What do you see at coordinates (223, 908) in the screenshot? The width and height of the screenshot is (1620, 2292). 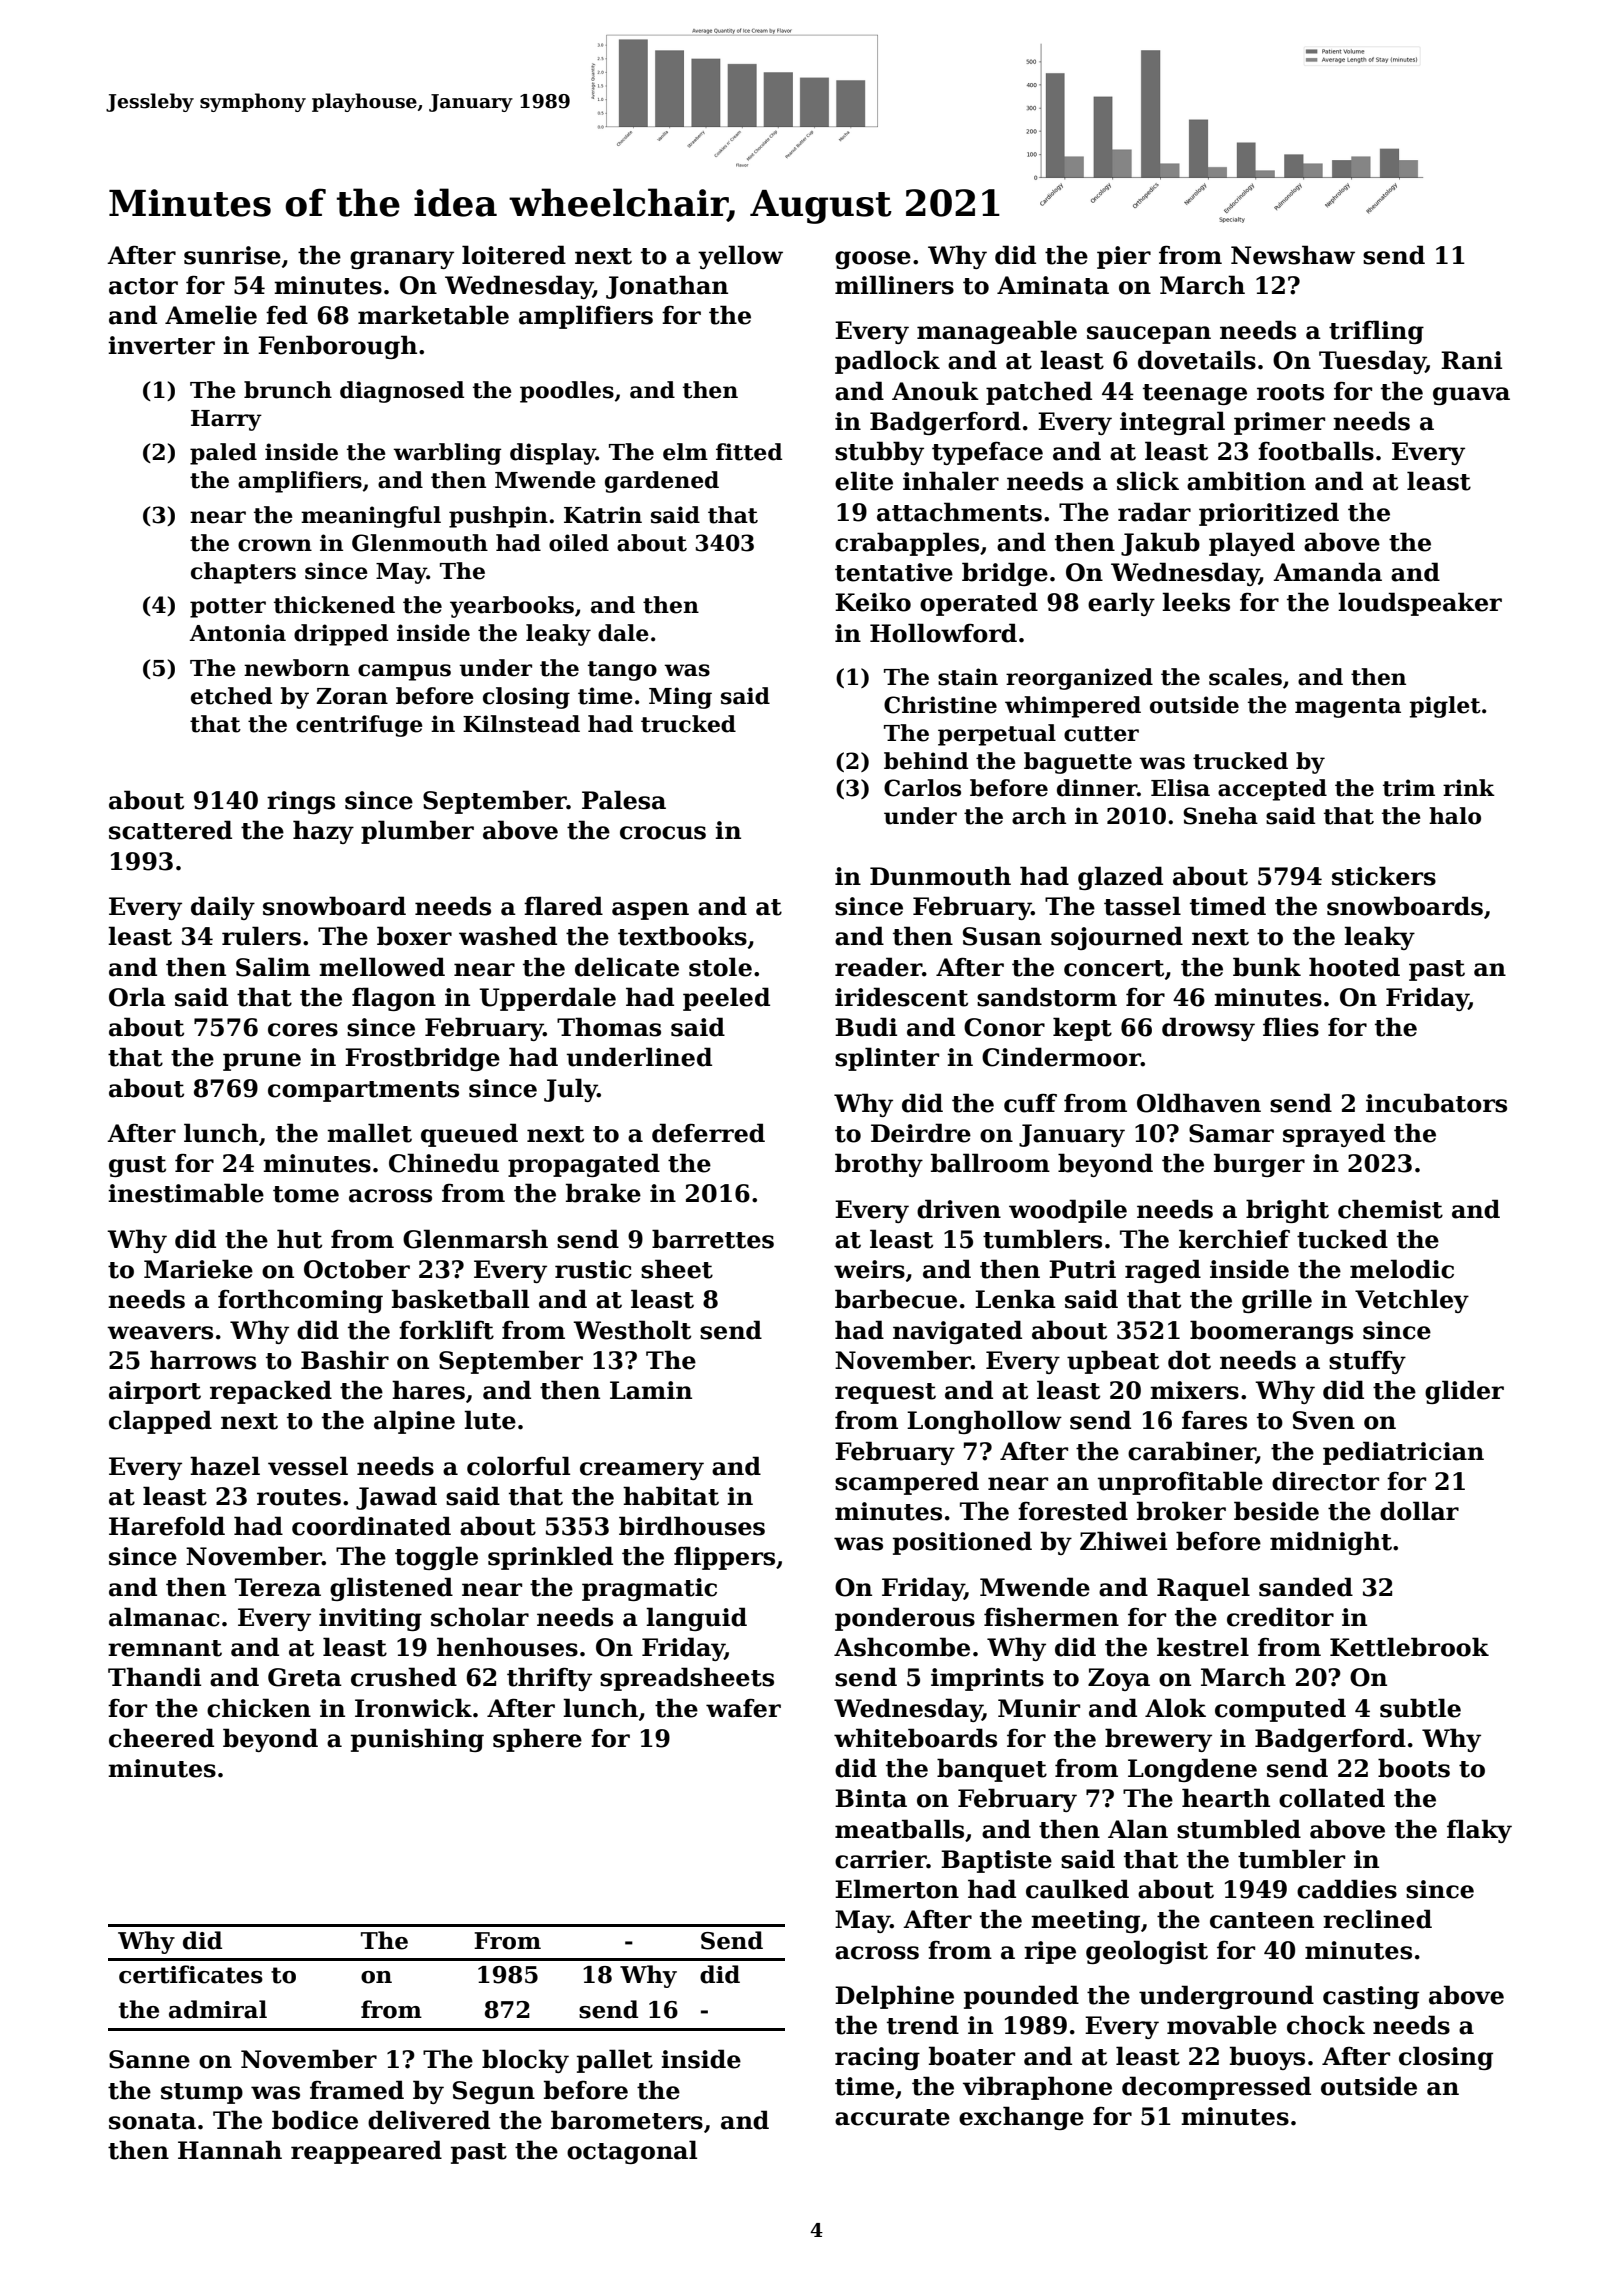 I see `daily` at bounding box center [223, 908].
